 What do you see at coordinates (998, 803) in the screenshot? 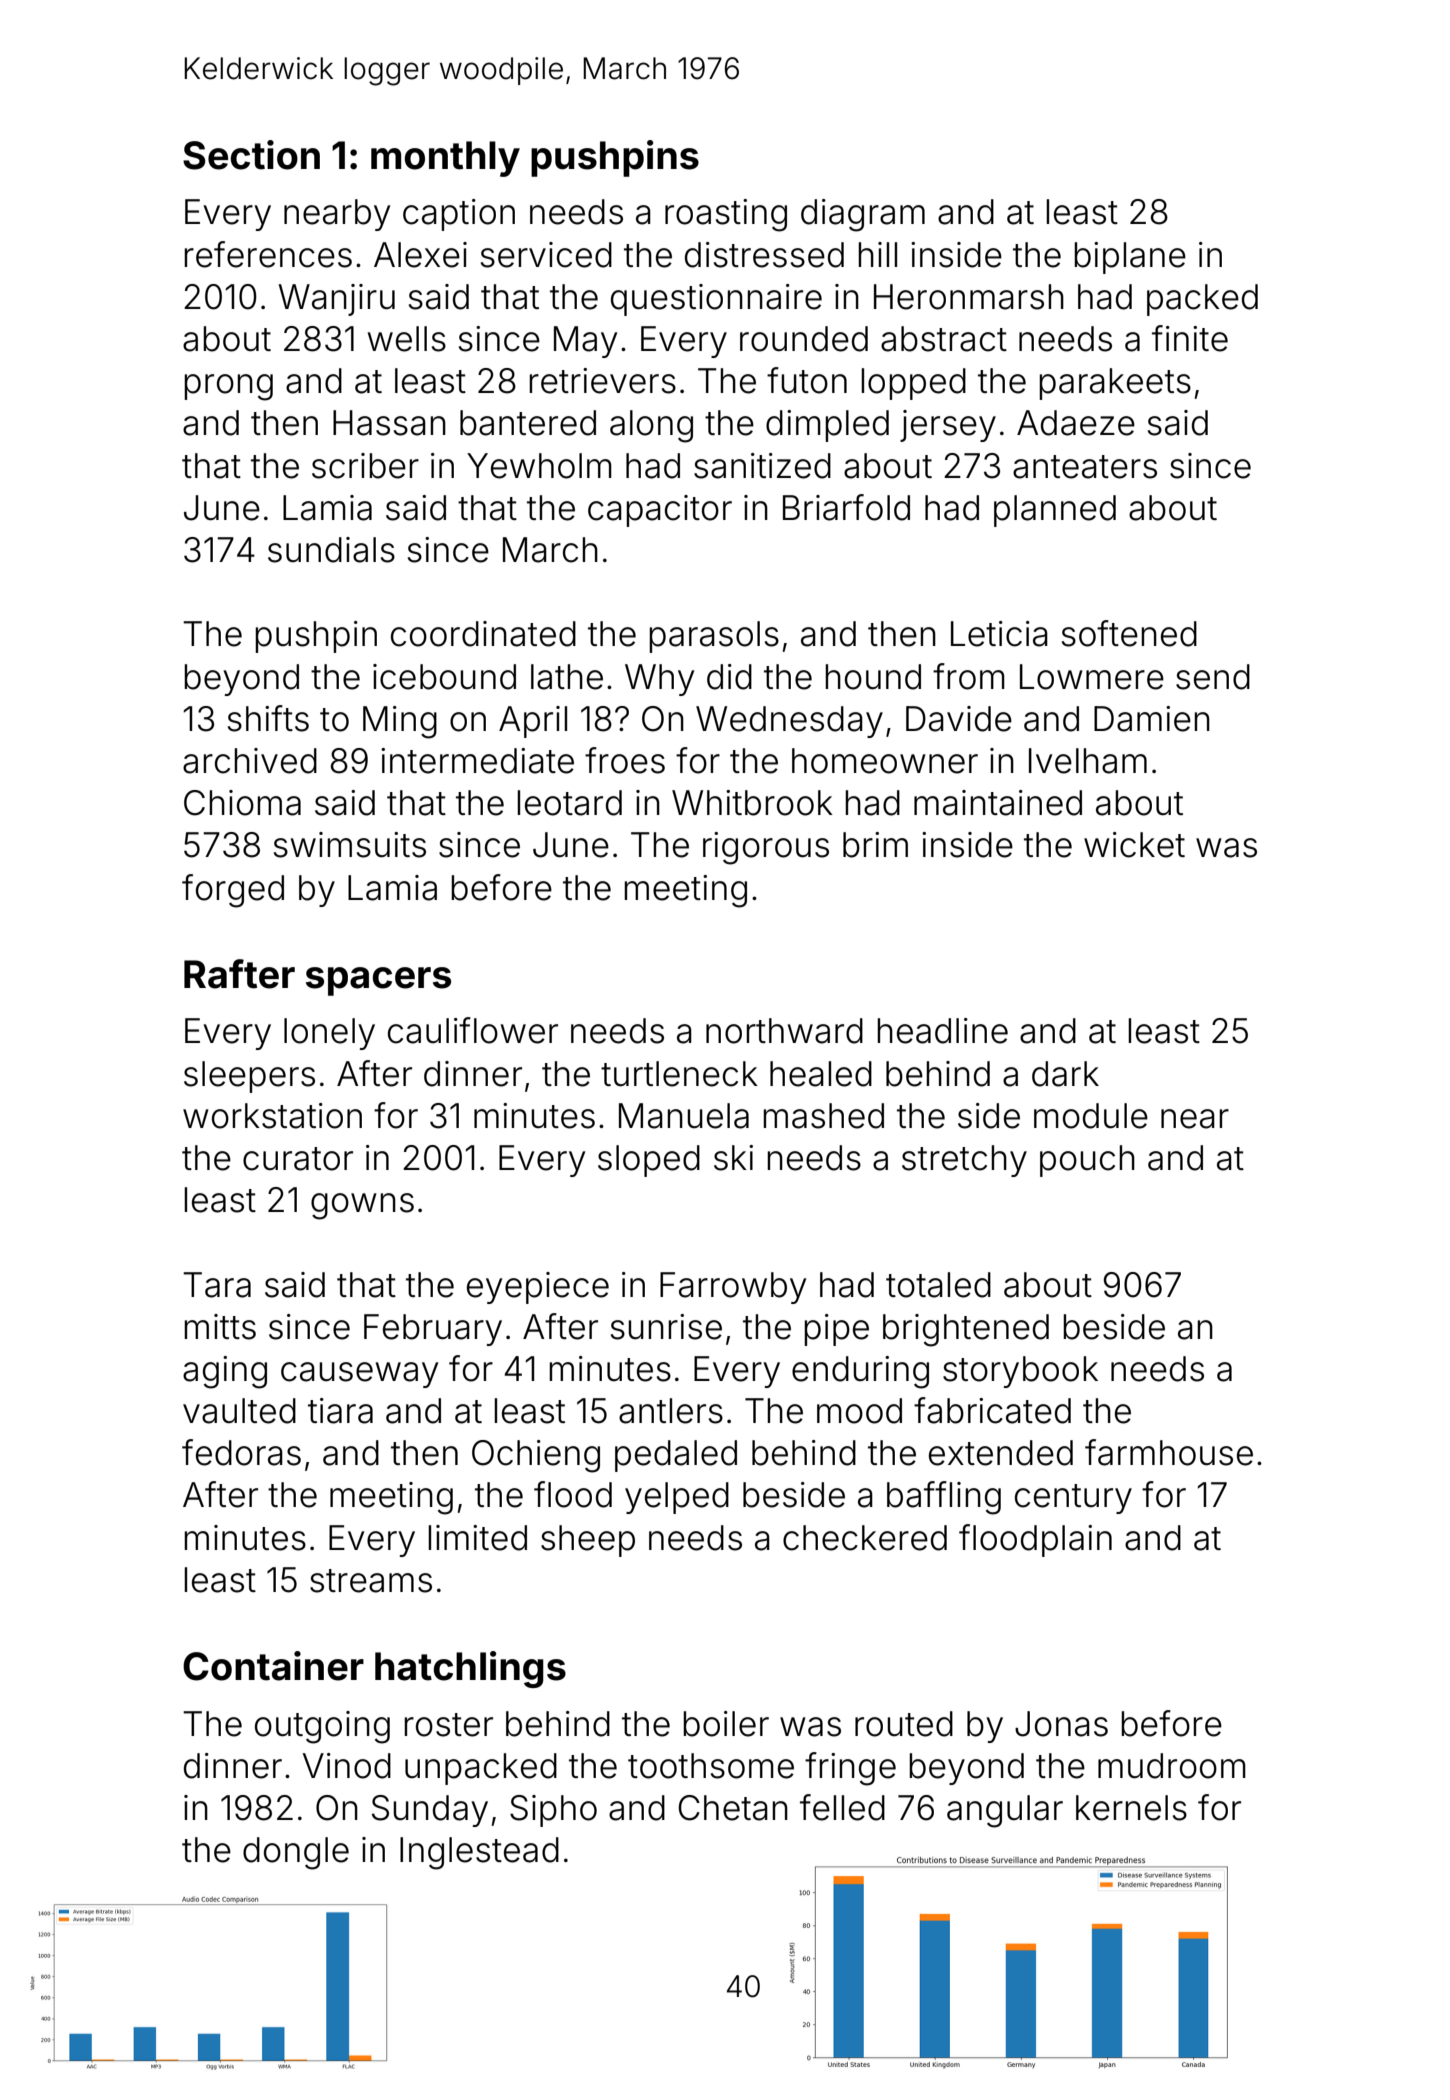
I see `maintained` at bounding box center [998, 803].
